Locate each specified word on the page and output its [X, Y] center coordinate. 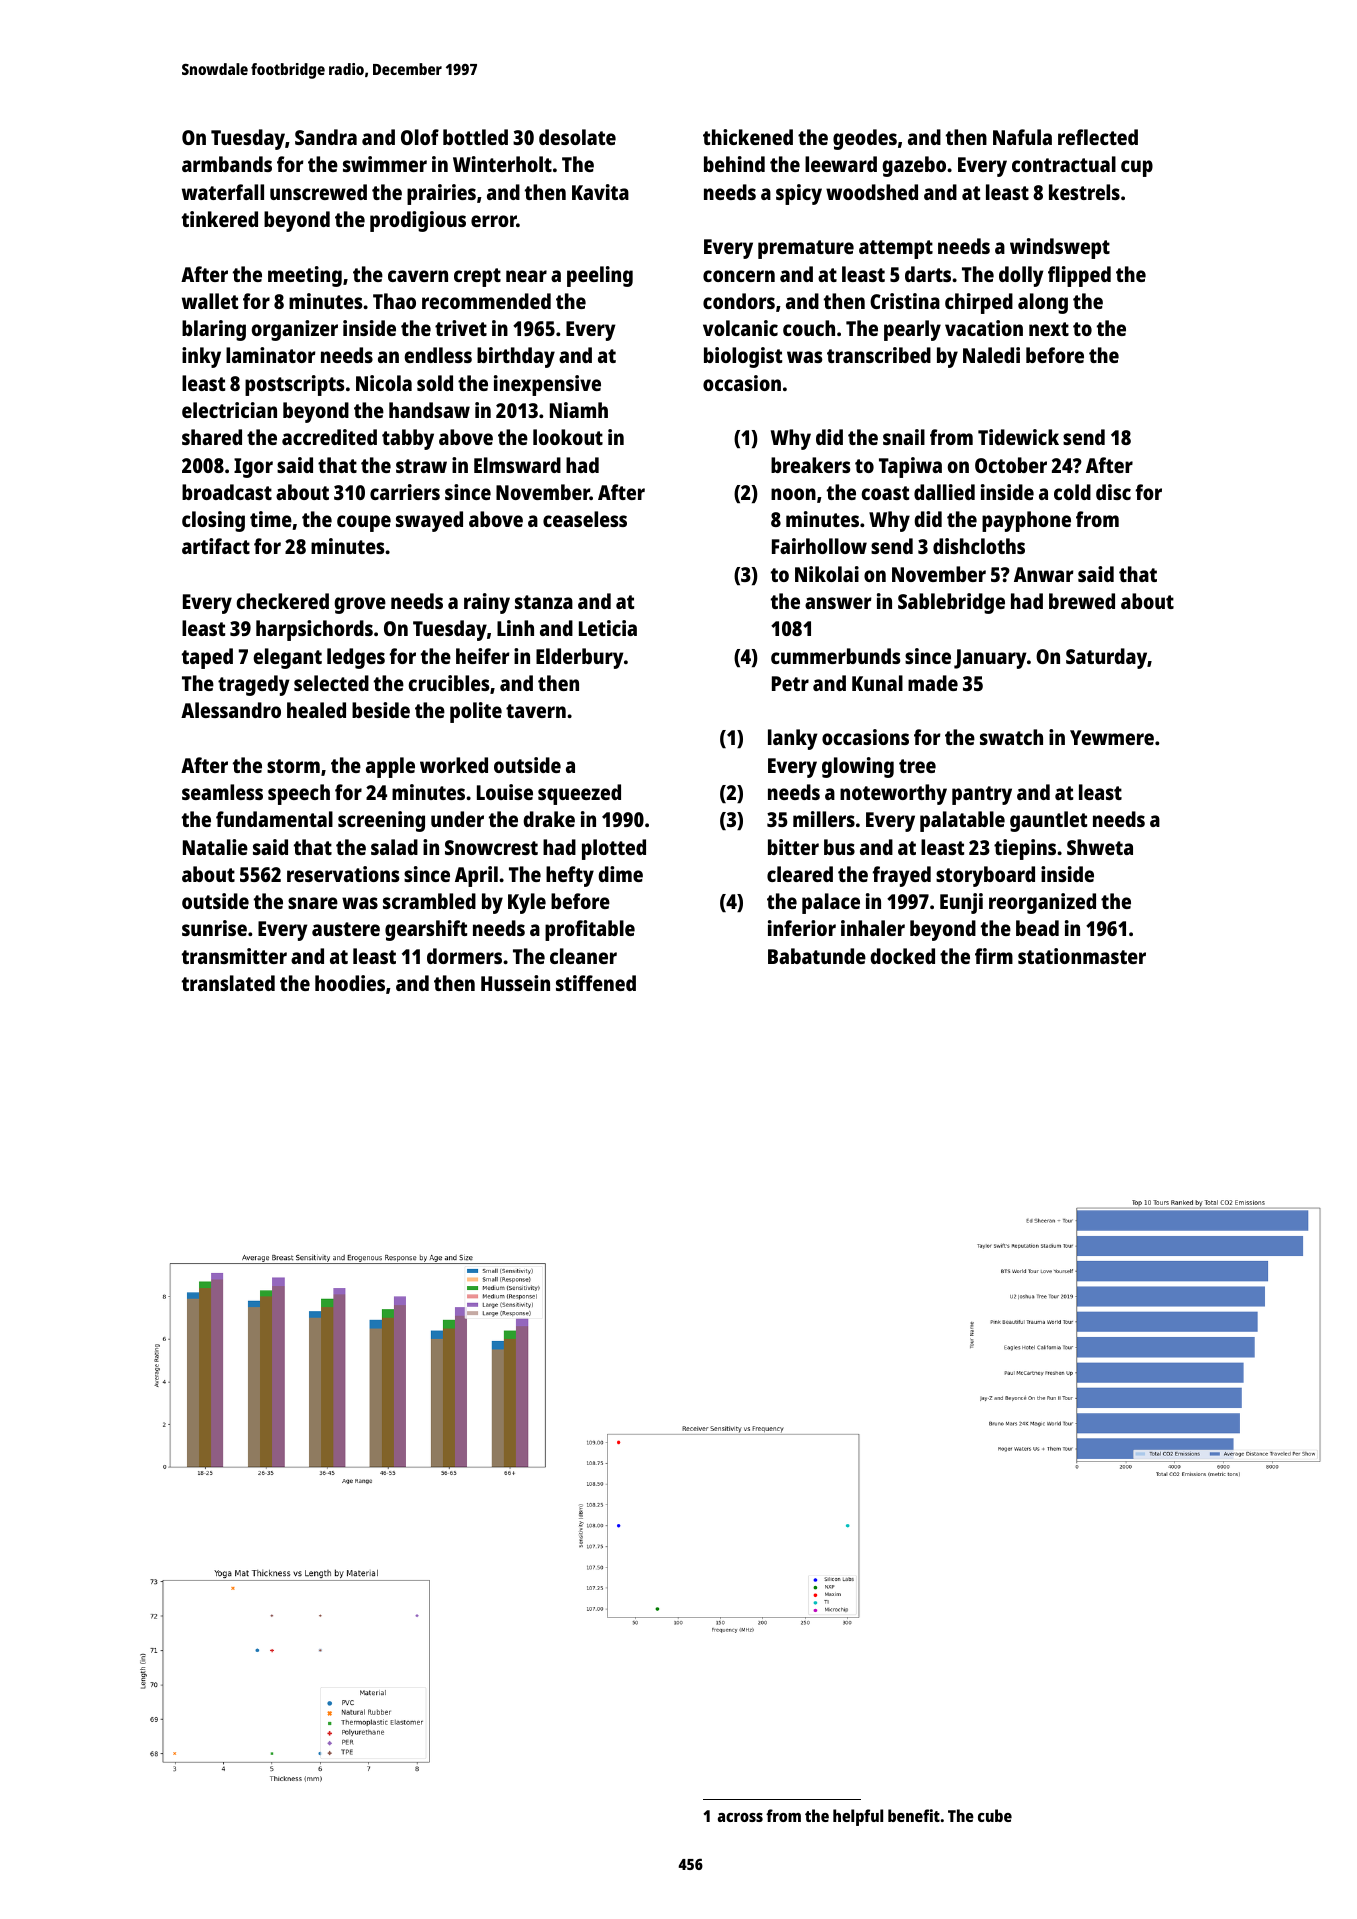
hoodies [350, 983]
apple [390, 767]
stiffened [596, 983]
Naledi [991, 355]
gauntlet [1048, 821]
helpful [858, 1817]
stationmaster [1082, 956]
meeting [305, 276]
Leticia [608, 628]
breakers [811, 465]
